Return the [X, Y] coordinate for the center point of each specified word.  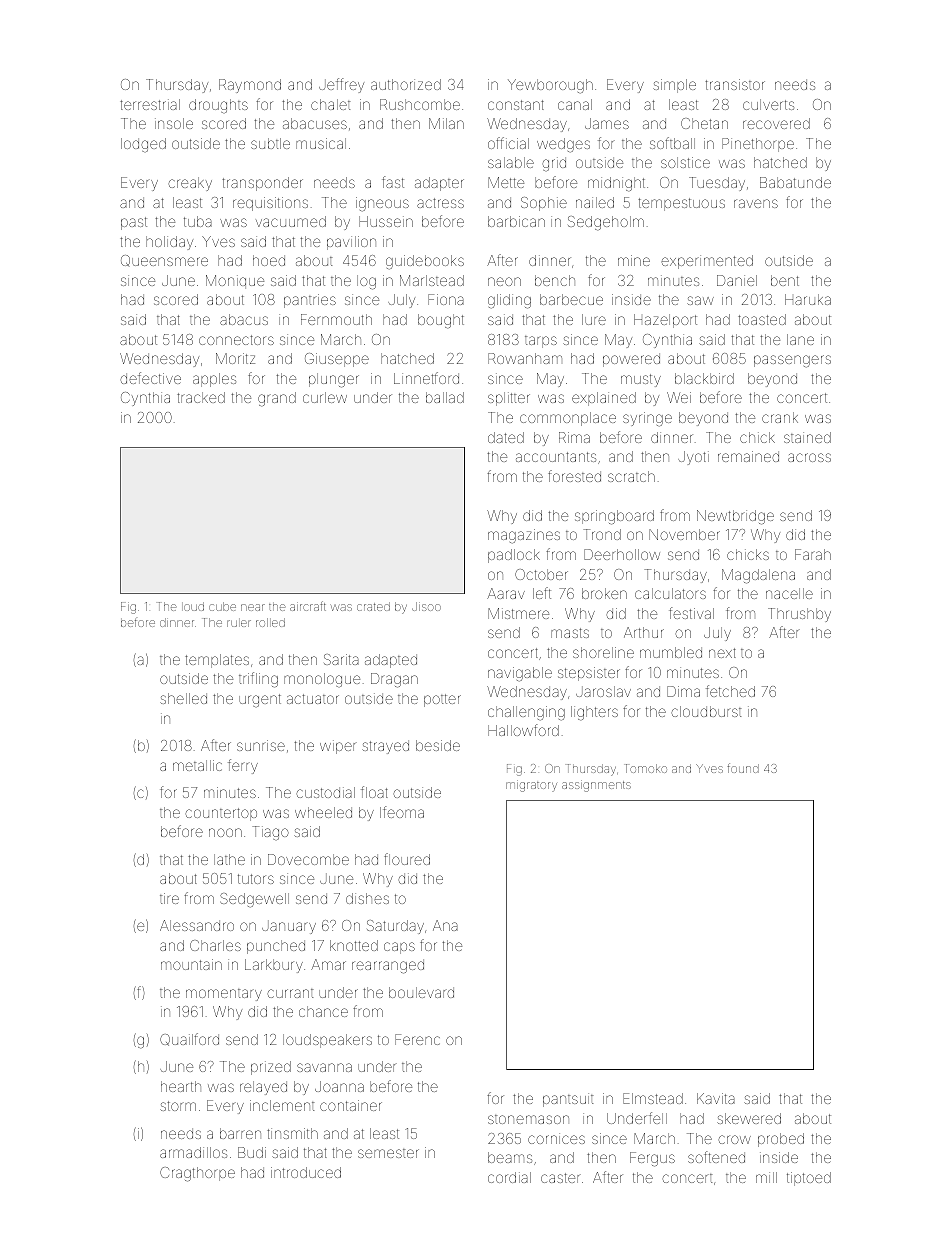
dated [506, 437]
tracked [201, 397]
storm [178, 1106]
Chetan [704, 123]
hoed [269, 260]
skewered [749, 1118]
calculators [670, 593]
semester [388, 1153]
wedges [563, 145]
